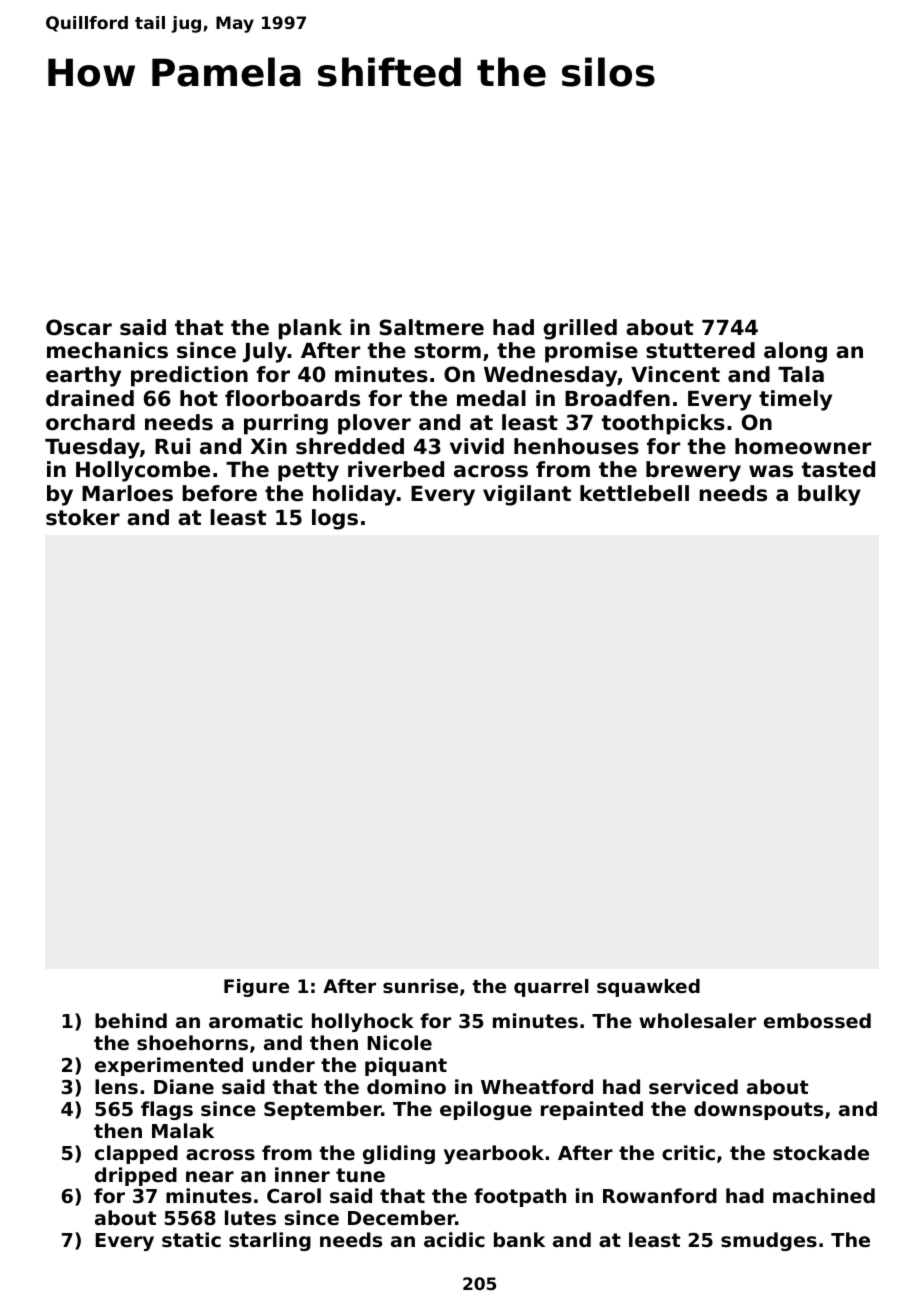 This document has width=924, height=1314. I want to click on Wheatford, so click(537, 1086).
